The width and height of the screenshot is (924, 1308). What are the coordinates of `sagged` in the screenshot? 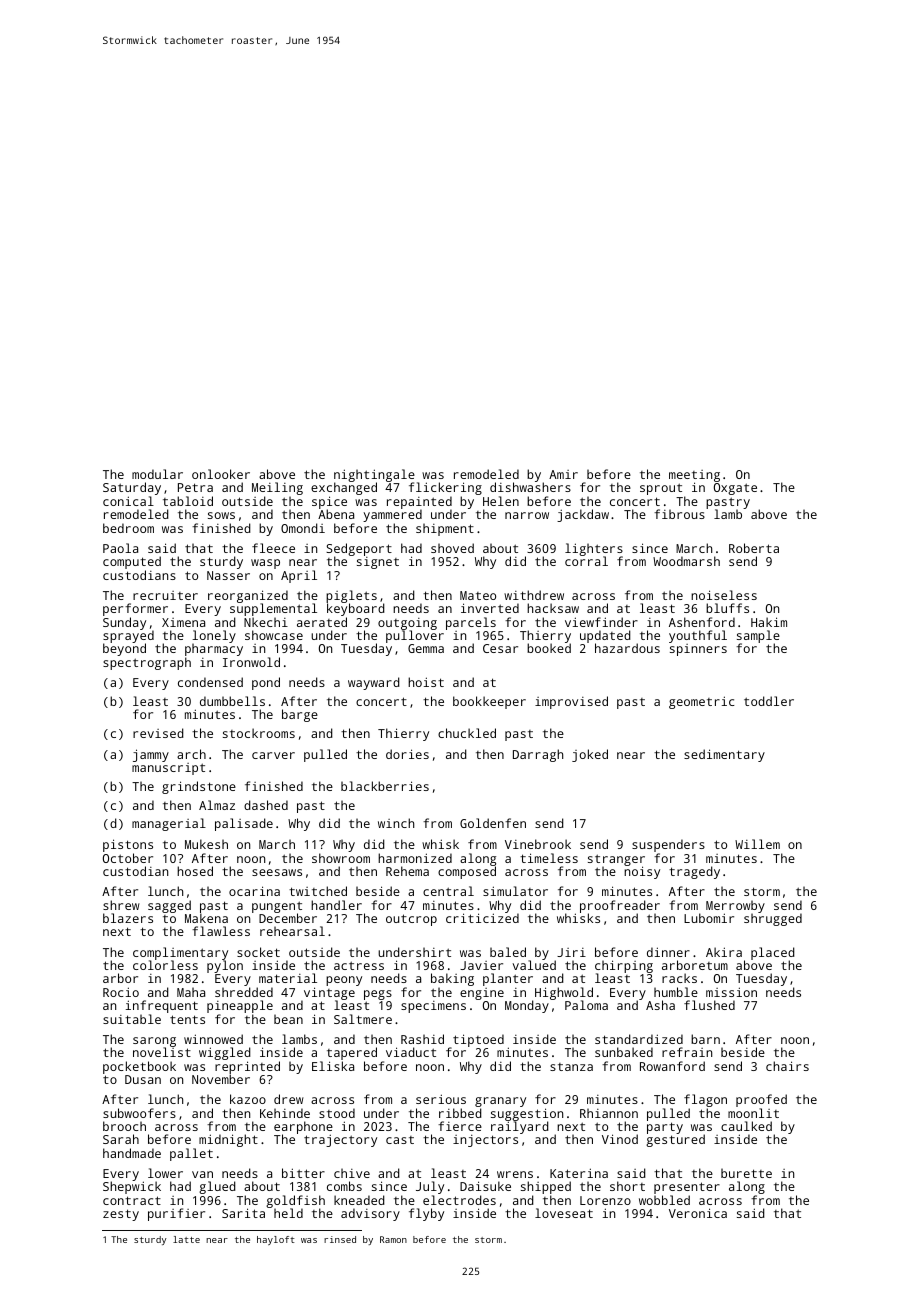 It's located at (169, 906).
